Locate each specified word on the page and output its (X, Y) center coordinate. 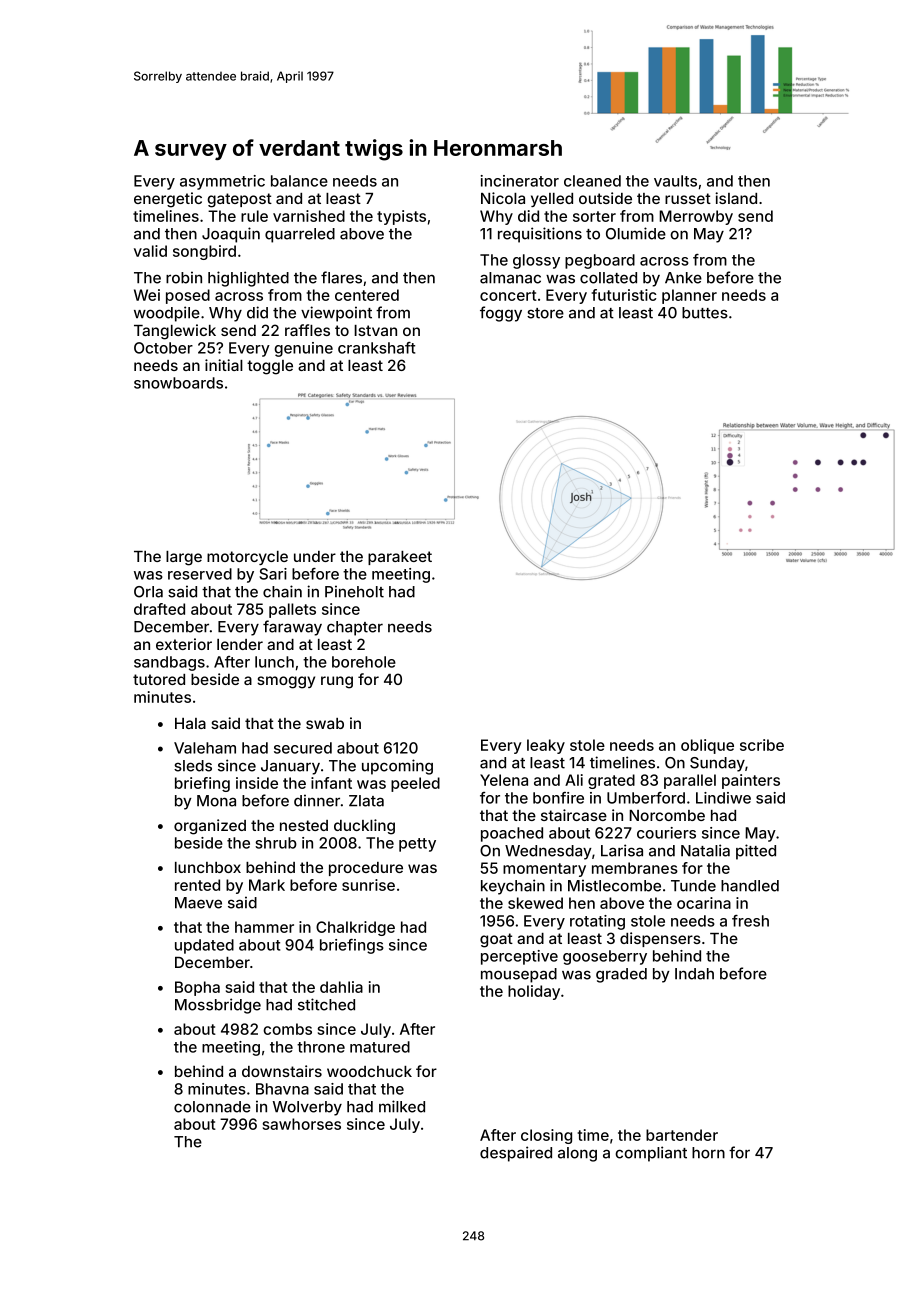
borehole (364, 662)
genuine (303, 349)
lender (240, 644)
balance (299, 181)
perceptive (519, 957)
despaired (516, 1154)
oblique (707, 746)
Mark (267, 885)
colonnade (212, 1107)
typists (401, 217)
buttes (705, 313)
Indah (694, 974)
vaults (675, 181)
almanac (510, 278)
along (577, 1154)
